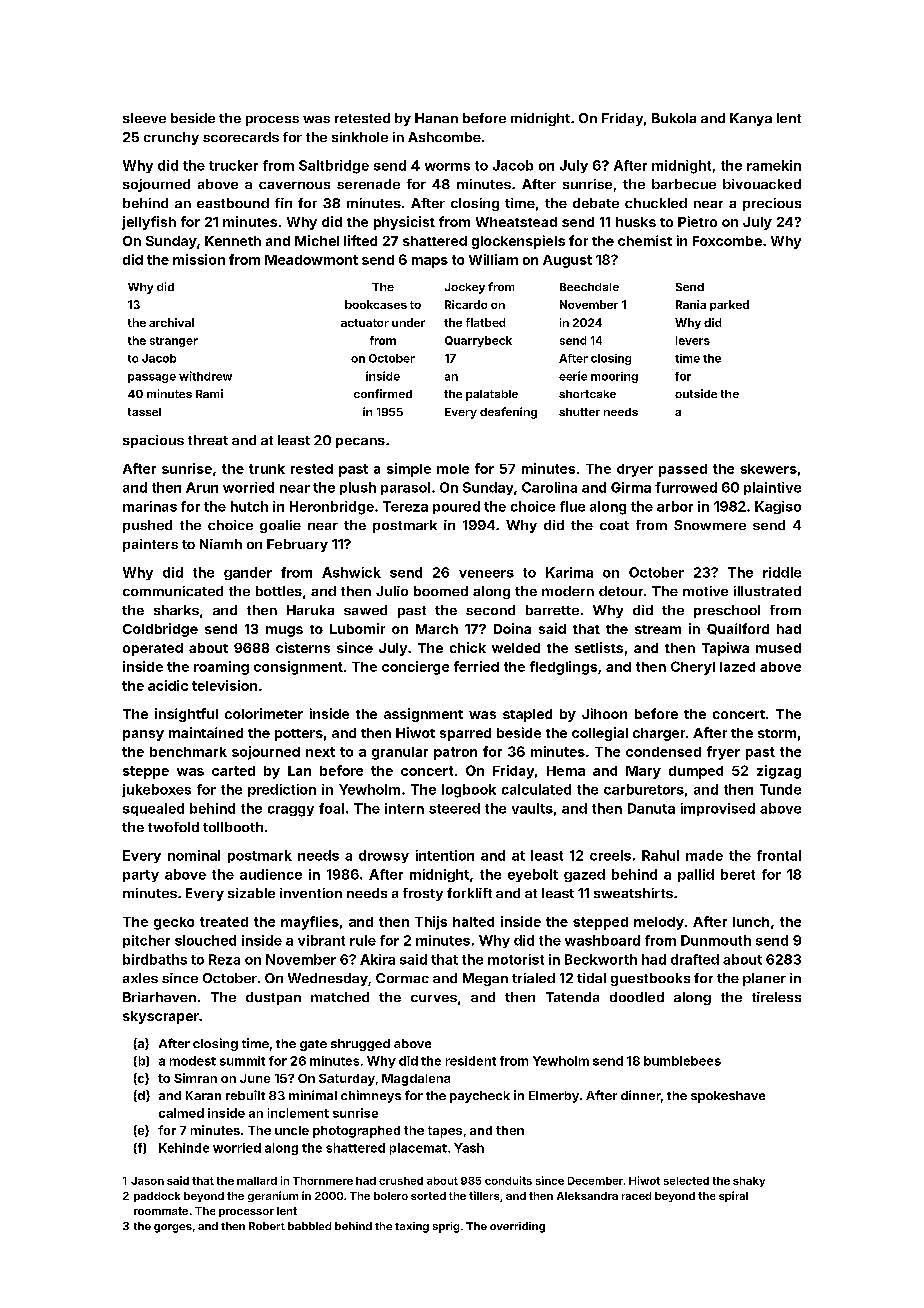 This document has height=1308, width=924. Describe the element at coordinates (436, 118) in the document. I see `Hanan` at that location.
